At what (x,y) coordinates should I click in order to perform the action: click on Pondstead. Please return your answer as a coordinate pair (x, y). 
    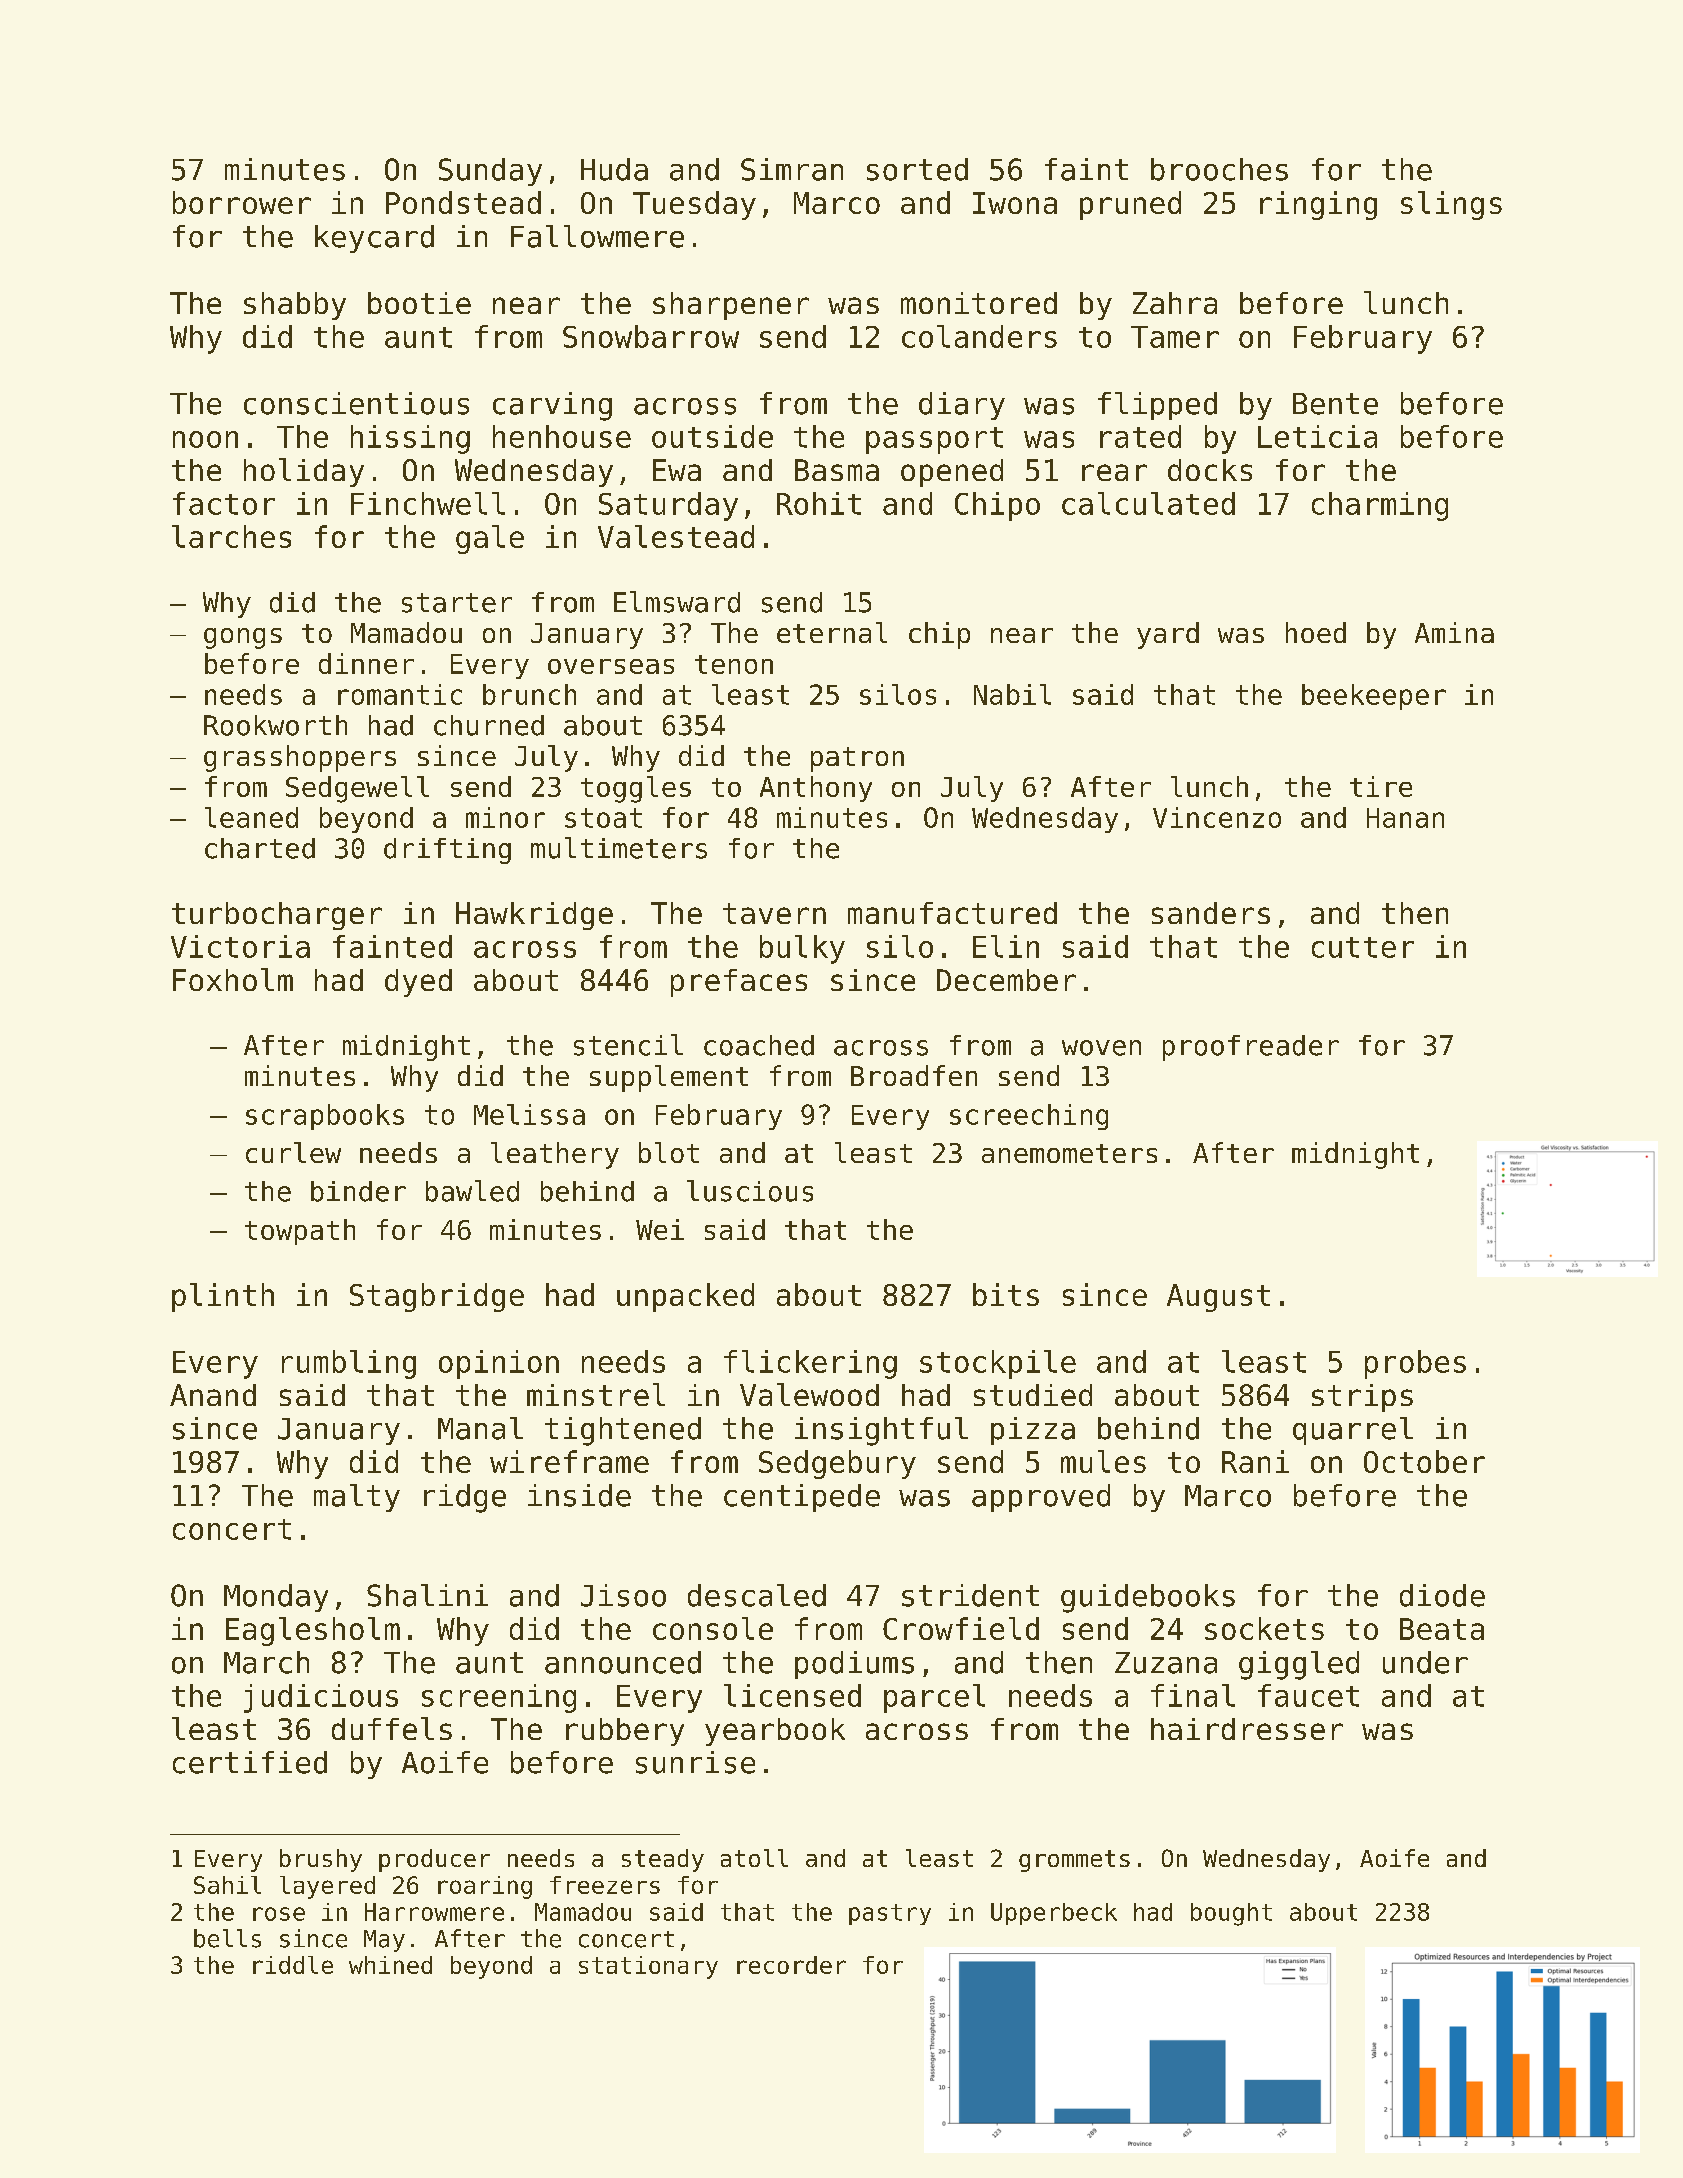
    Looking at the image, I should click on (463, 202).
